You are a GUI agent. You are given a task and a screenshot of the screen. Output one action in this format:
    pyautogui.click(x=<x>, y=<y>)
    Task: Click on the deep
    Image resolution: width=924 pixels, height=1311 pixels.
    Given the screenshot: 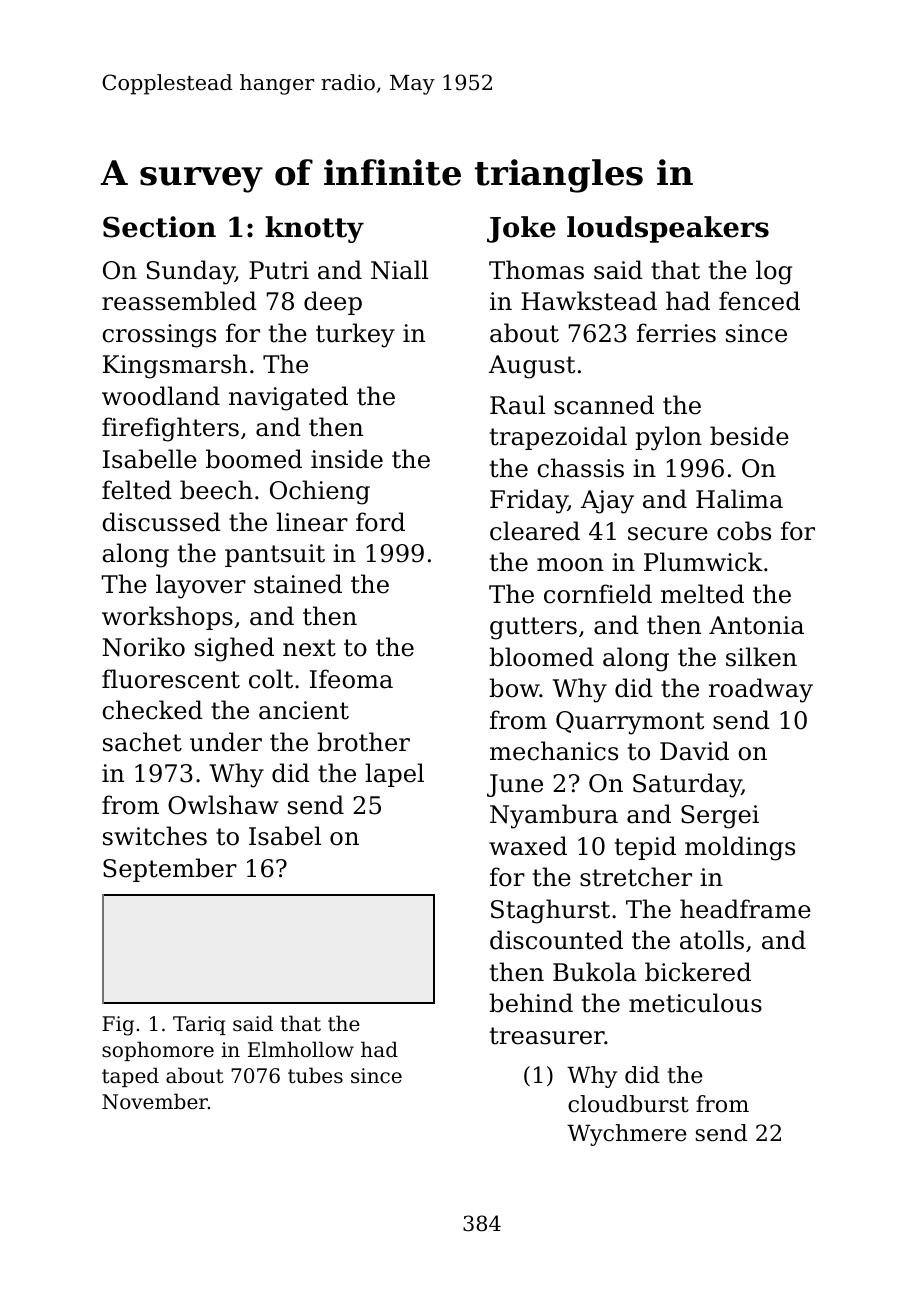 What is the action you would take?
    pyautogui.click(x=333, y=303)
